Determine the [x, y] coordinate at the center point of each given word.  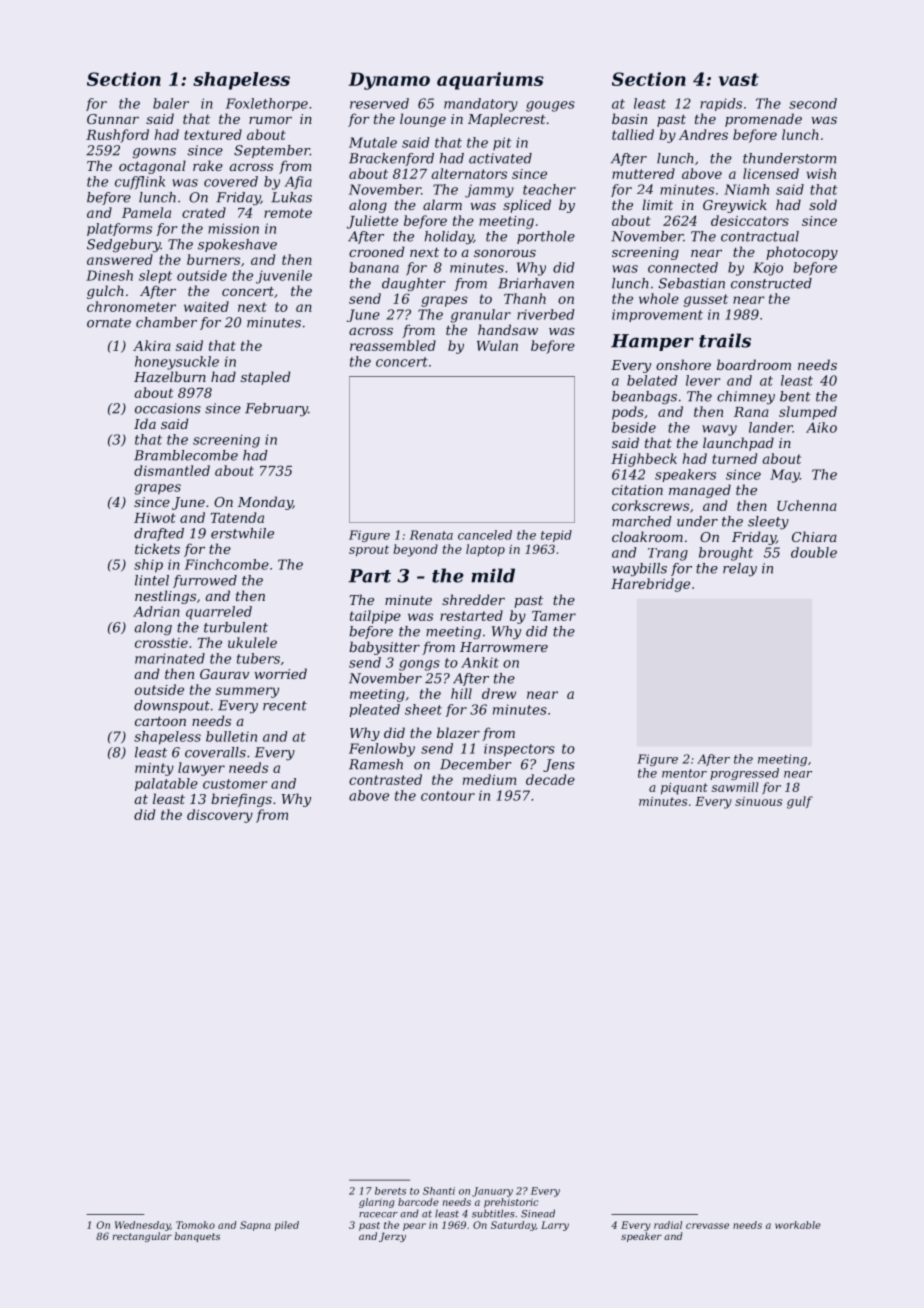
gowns [154, 153]
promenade [763, 120]
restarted [471, 615]
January [492, 1192]
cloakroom [647, 536]
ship [148, 566]
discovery [220, 816]
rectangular [142, 1237]
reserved [379, 103]
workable [798, 1225]
